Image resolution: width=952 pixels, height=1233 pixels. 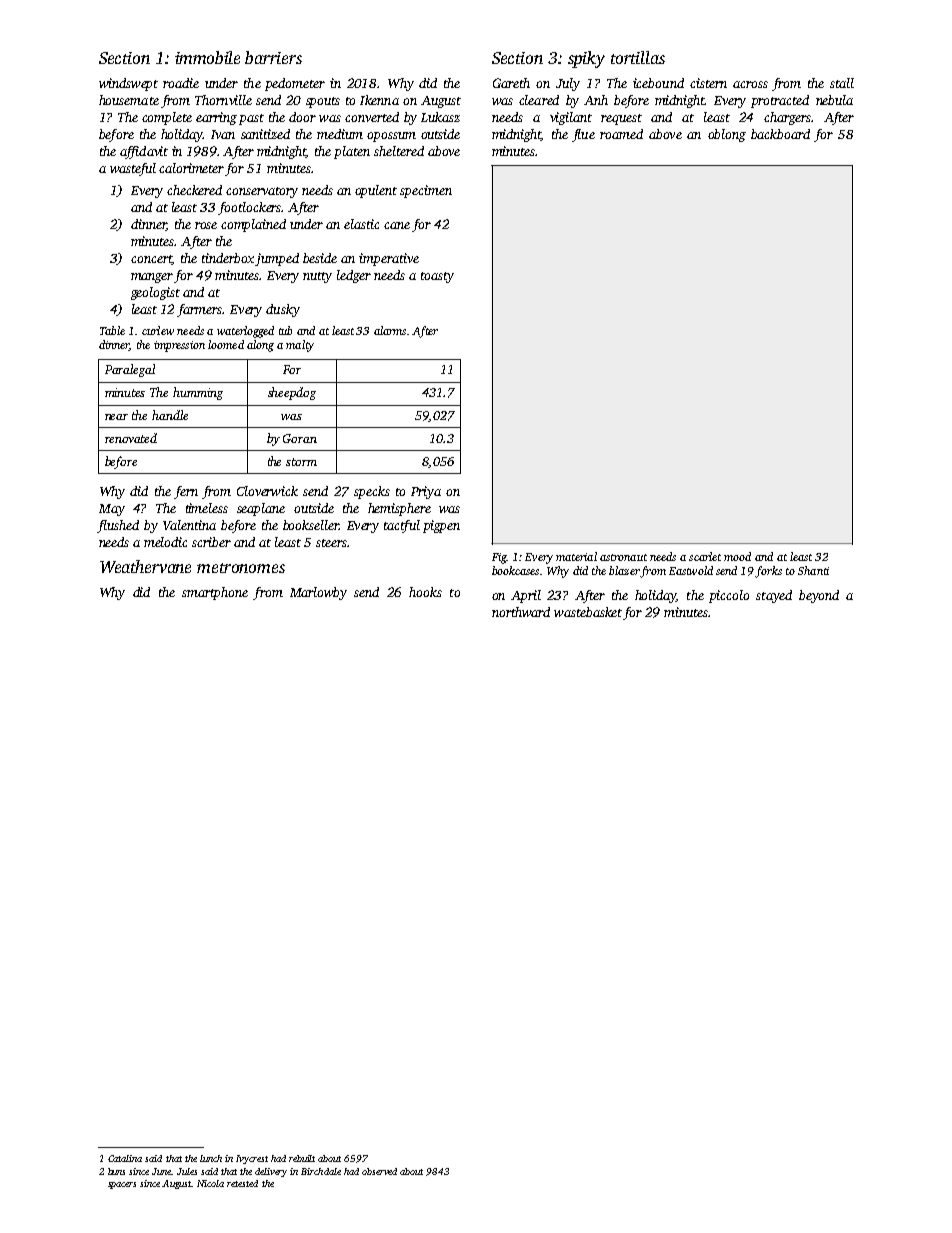 I want to click on Catalina, so click(x=125, y=1158).
